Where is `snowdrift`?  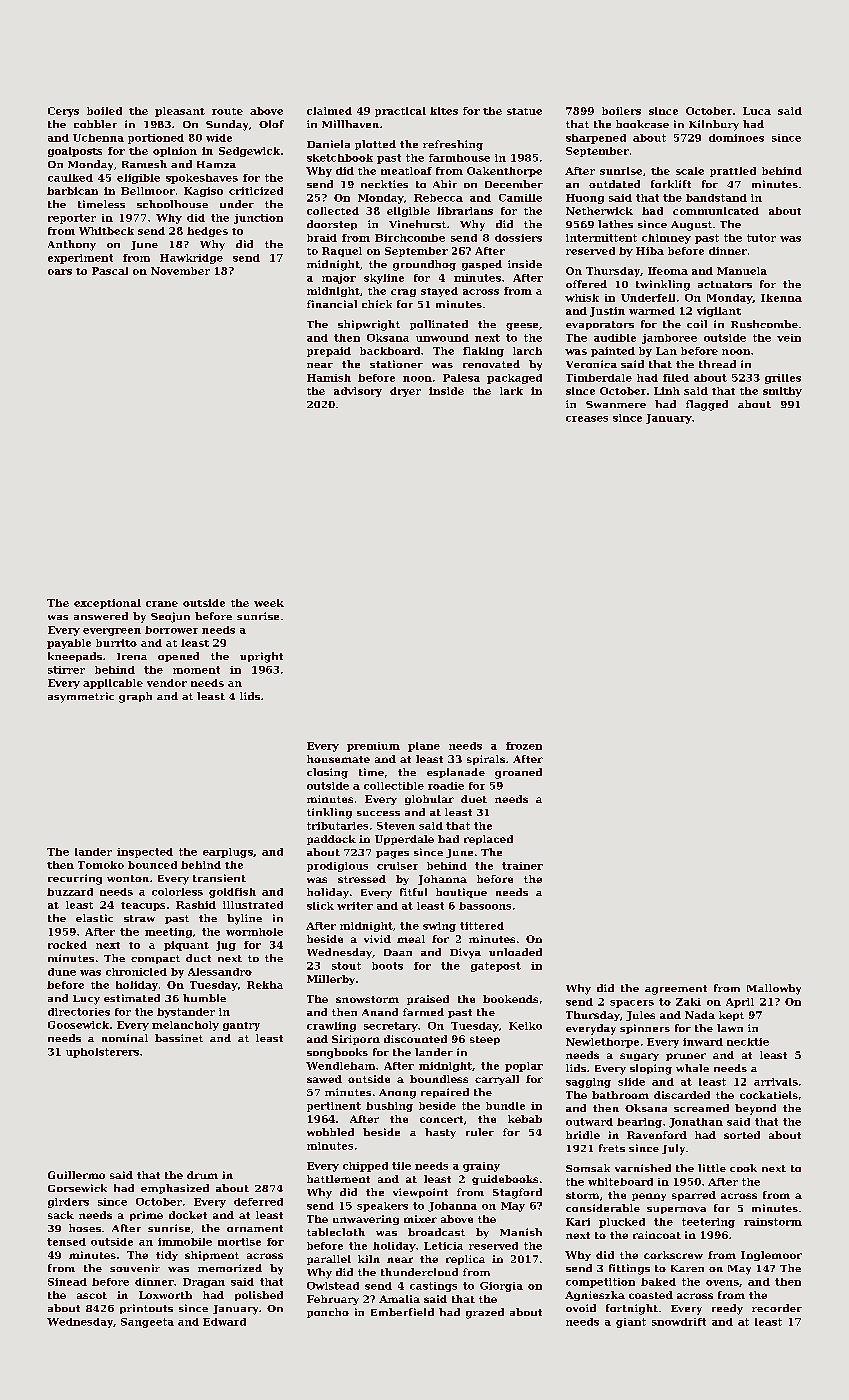 snowdrift is located at coordinates (679, 1322).
